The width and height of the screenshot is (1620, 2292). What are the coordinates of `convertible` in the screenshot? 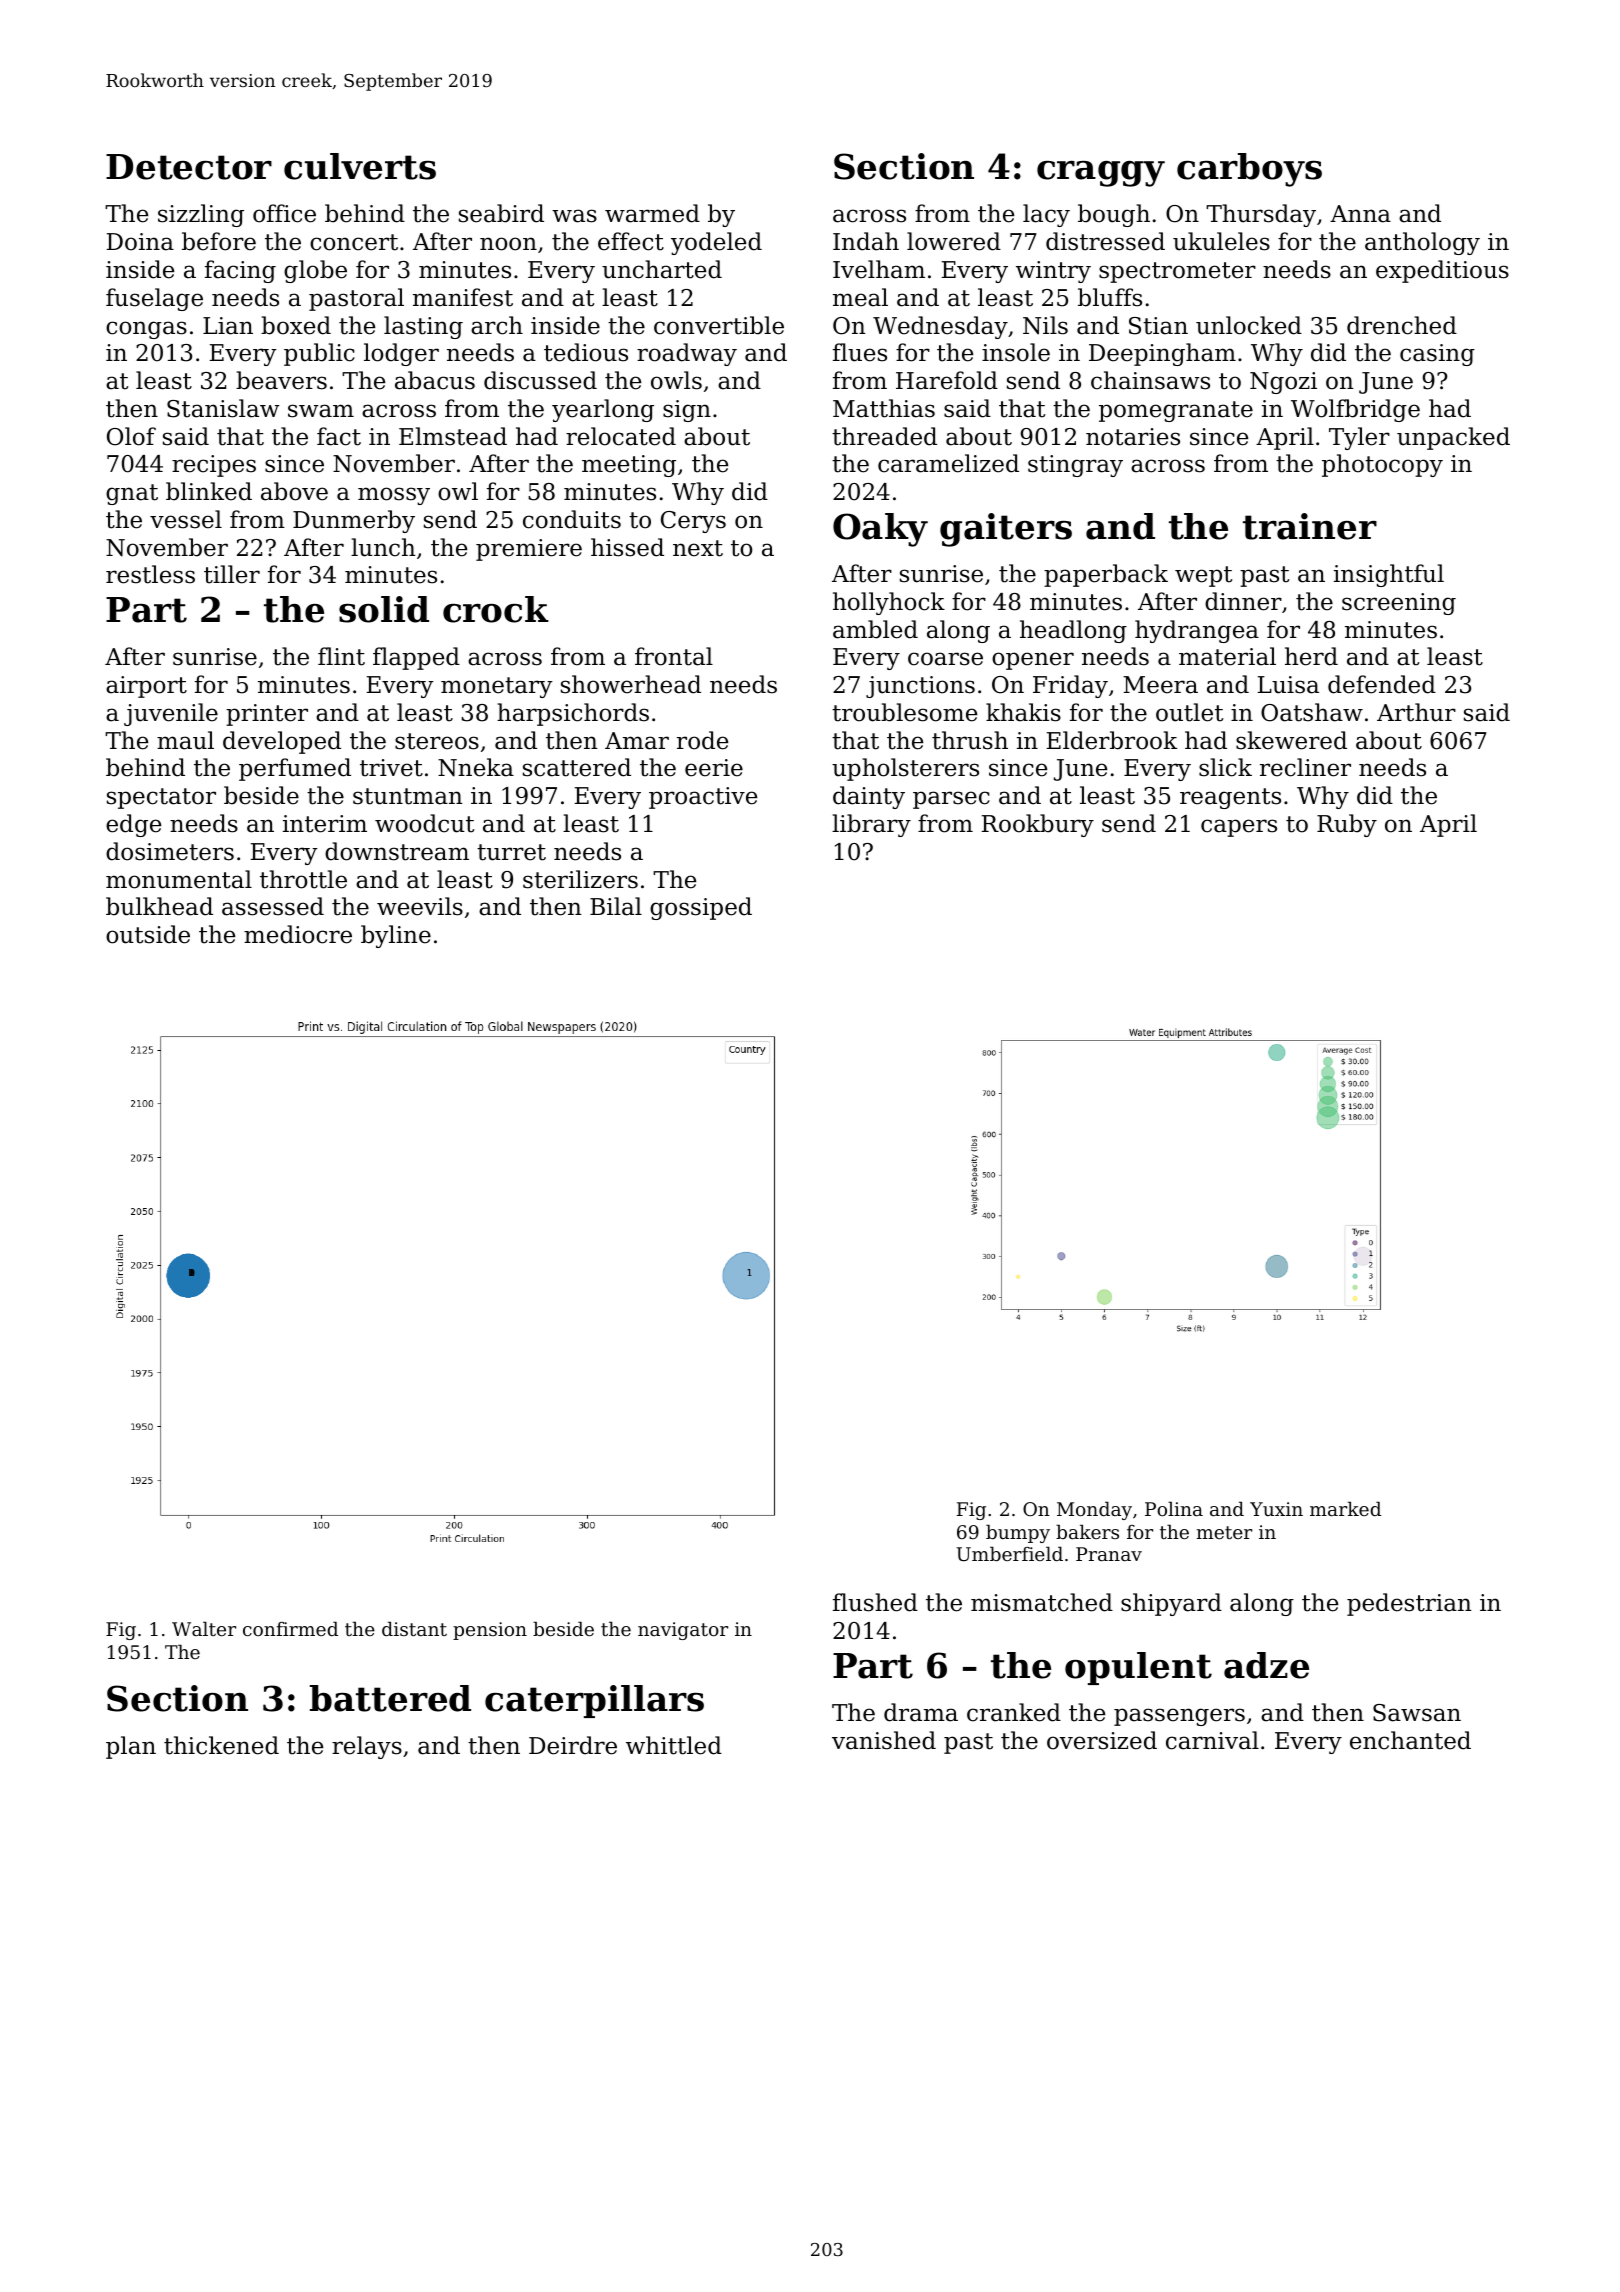 It's located at (719, 325).
